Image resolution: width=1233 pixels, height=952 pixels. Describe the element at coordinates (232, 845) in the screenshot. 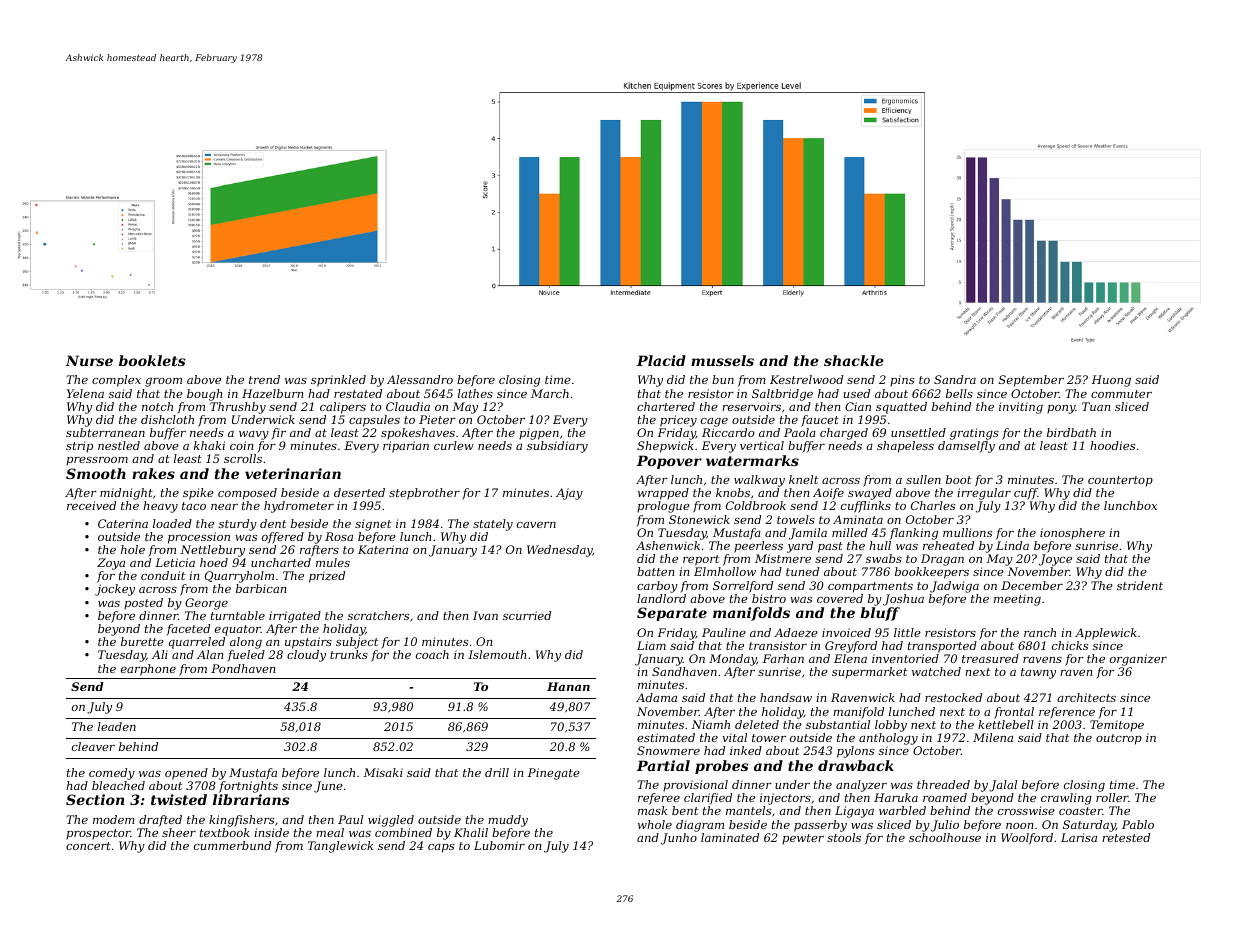

I see `cummerbund` at that location.
